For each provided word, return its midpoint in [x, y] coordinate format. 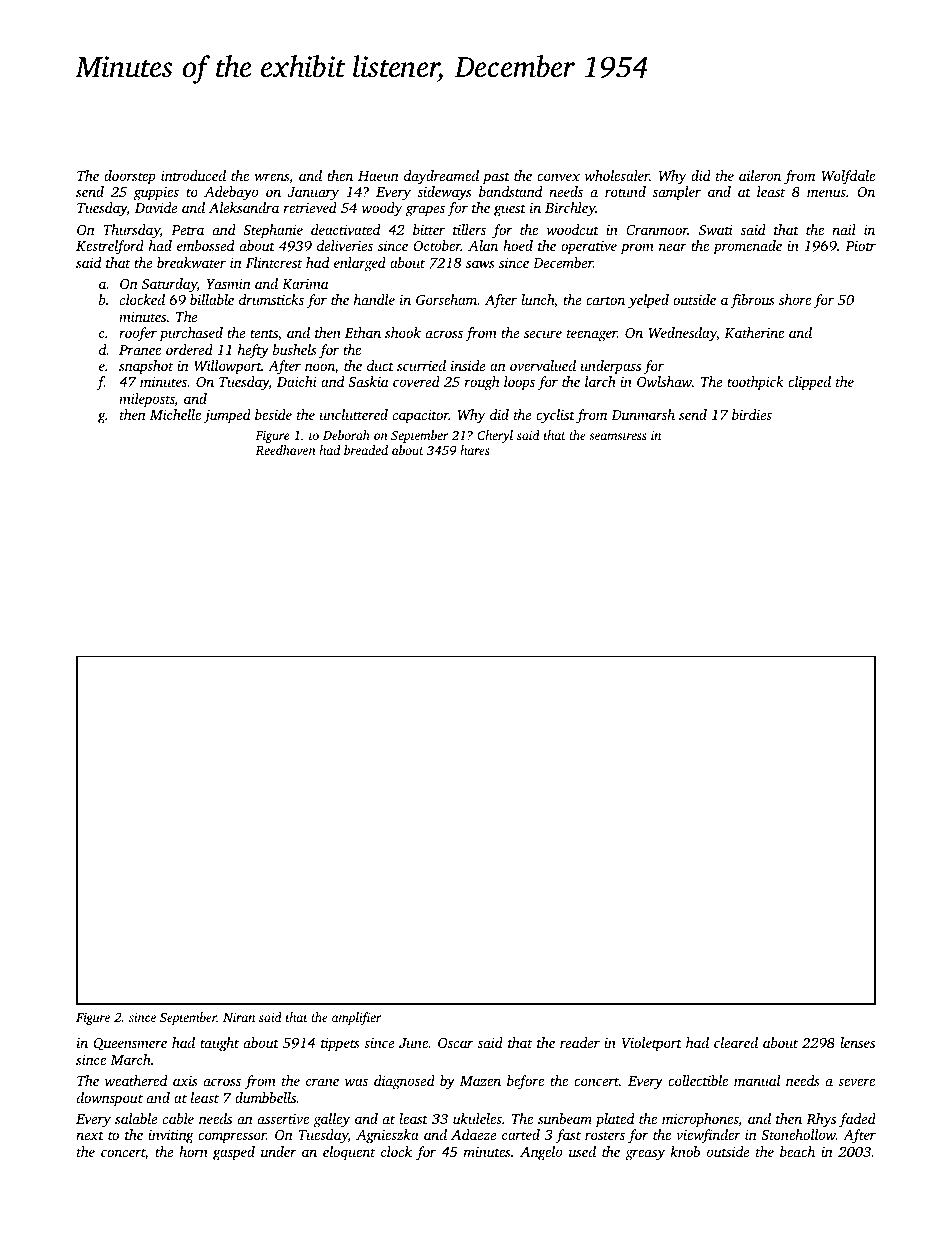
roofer [138, 334]
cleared [736, 1042]
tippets [340, 1044]
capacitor [421, 416]
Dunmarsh [643, 414]
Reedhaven [285, 450]
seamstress [618, 436]
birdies [752, 414]
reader [580, 1042]
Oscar [455, 1043]
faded [857, 1120]
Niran [239, 1017]
